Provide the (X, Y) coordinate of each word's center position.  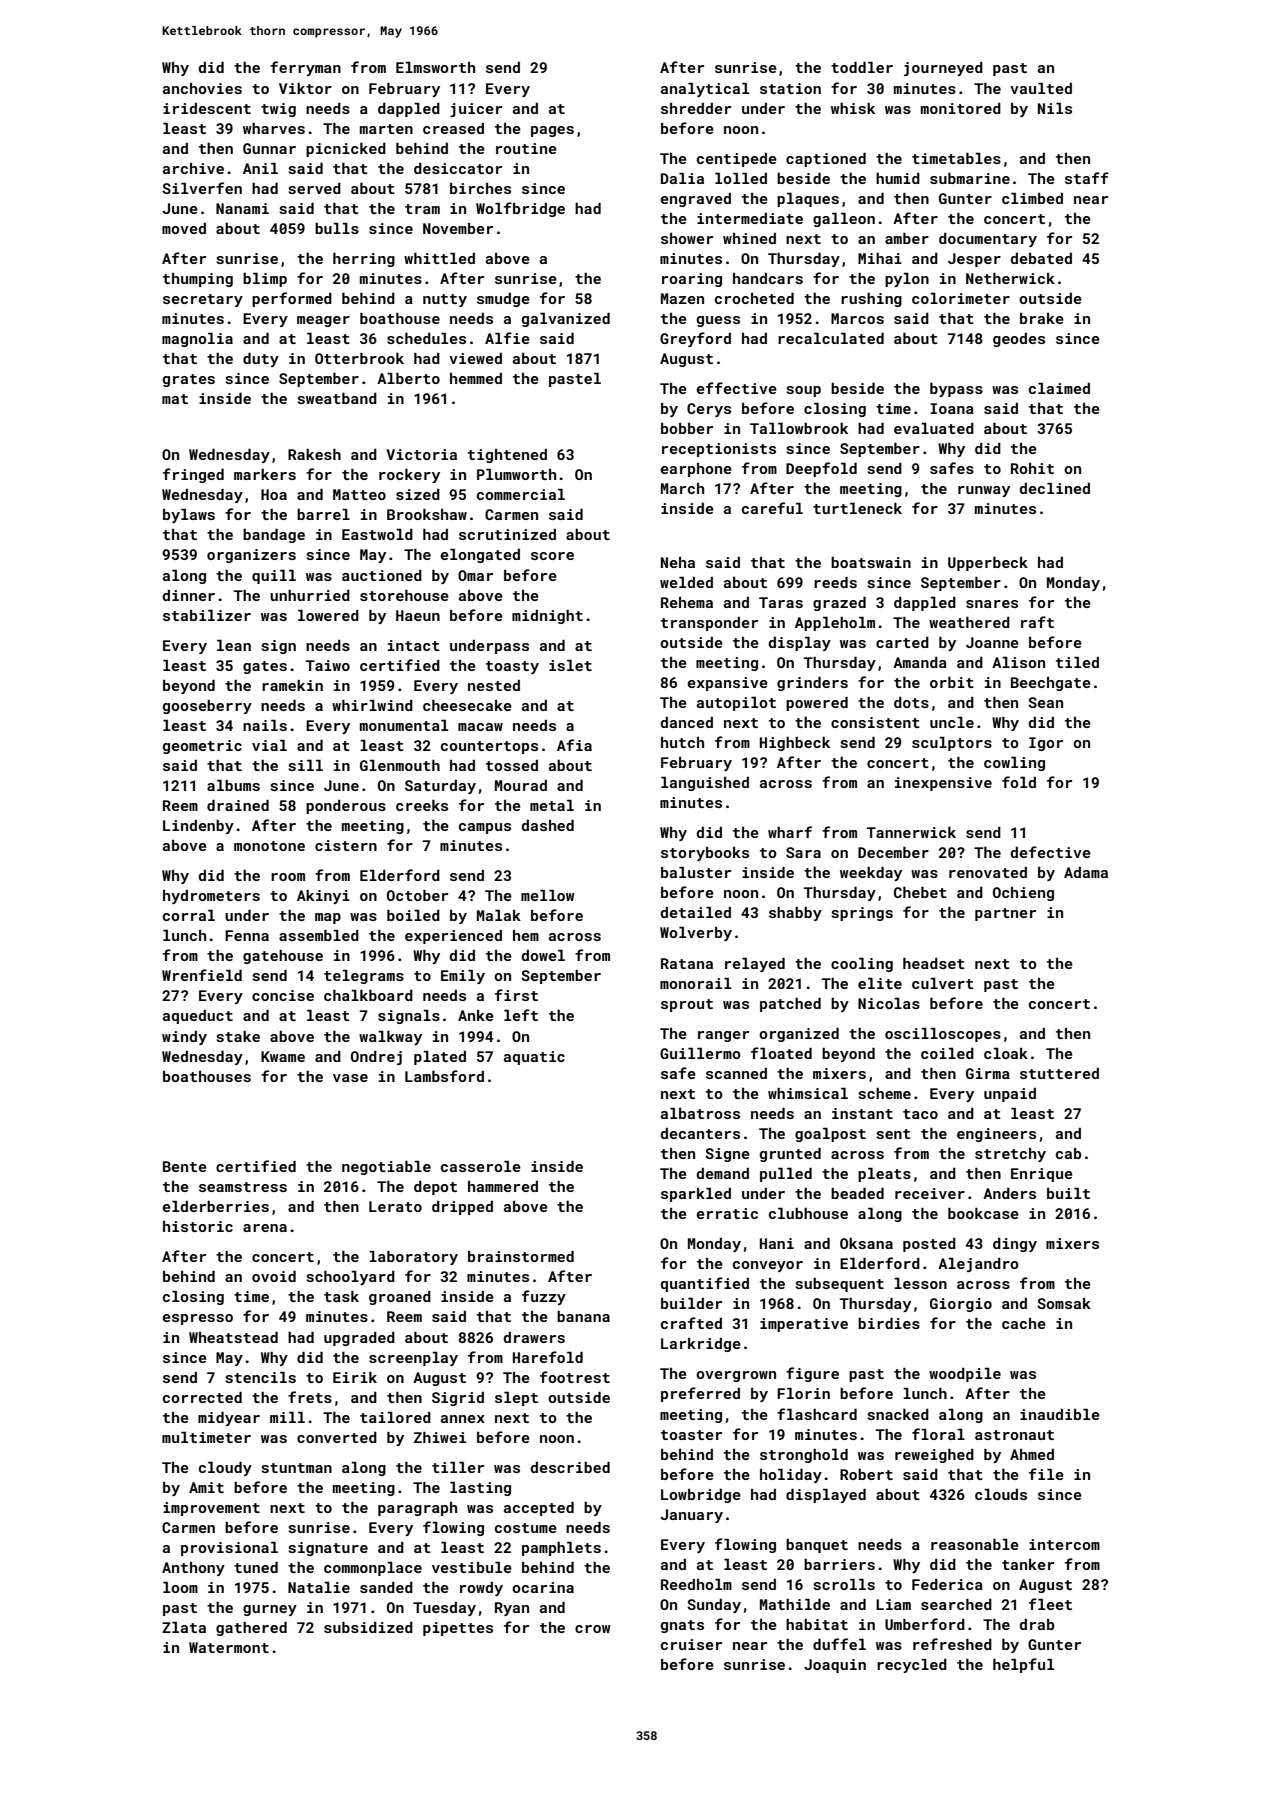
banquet (817, 1546)
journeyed (943, 69)
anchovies (202, 88)
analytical (705, 90)
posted (929, 1245)
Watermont (229, 1647)
